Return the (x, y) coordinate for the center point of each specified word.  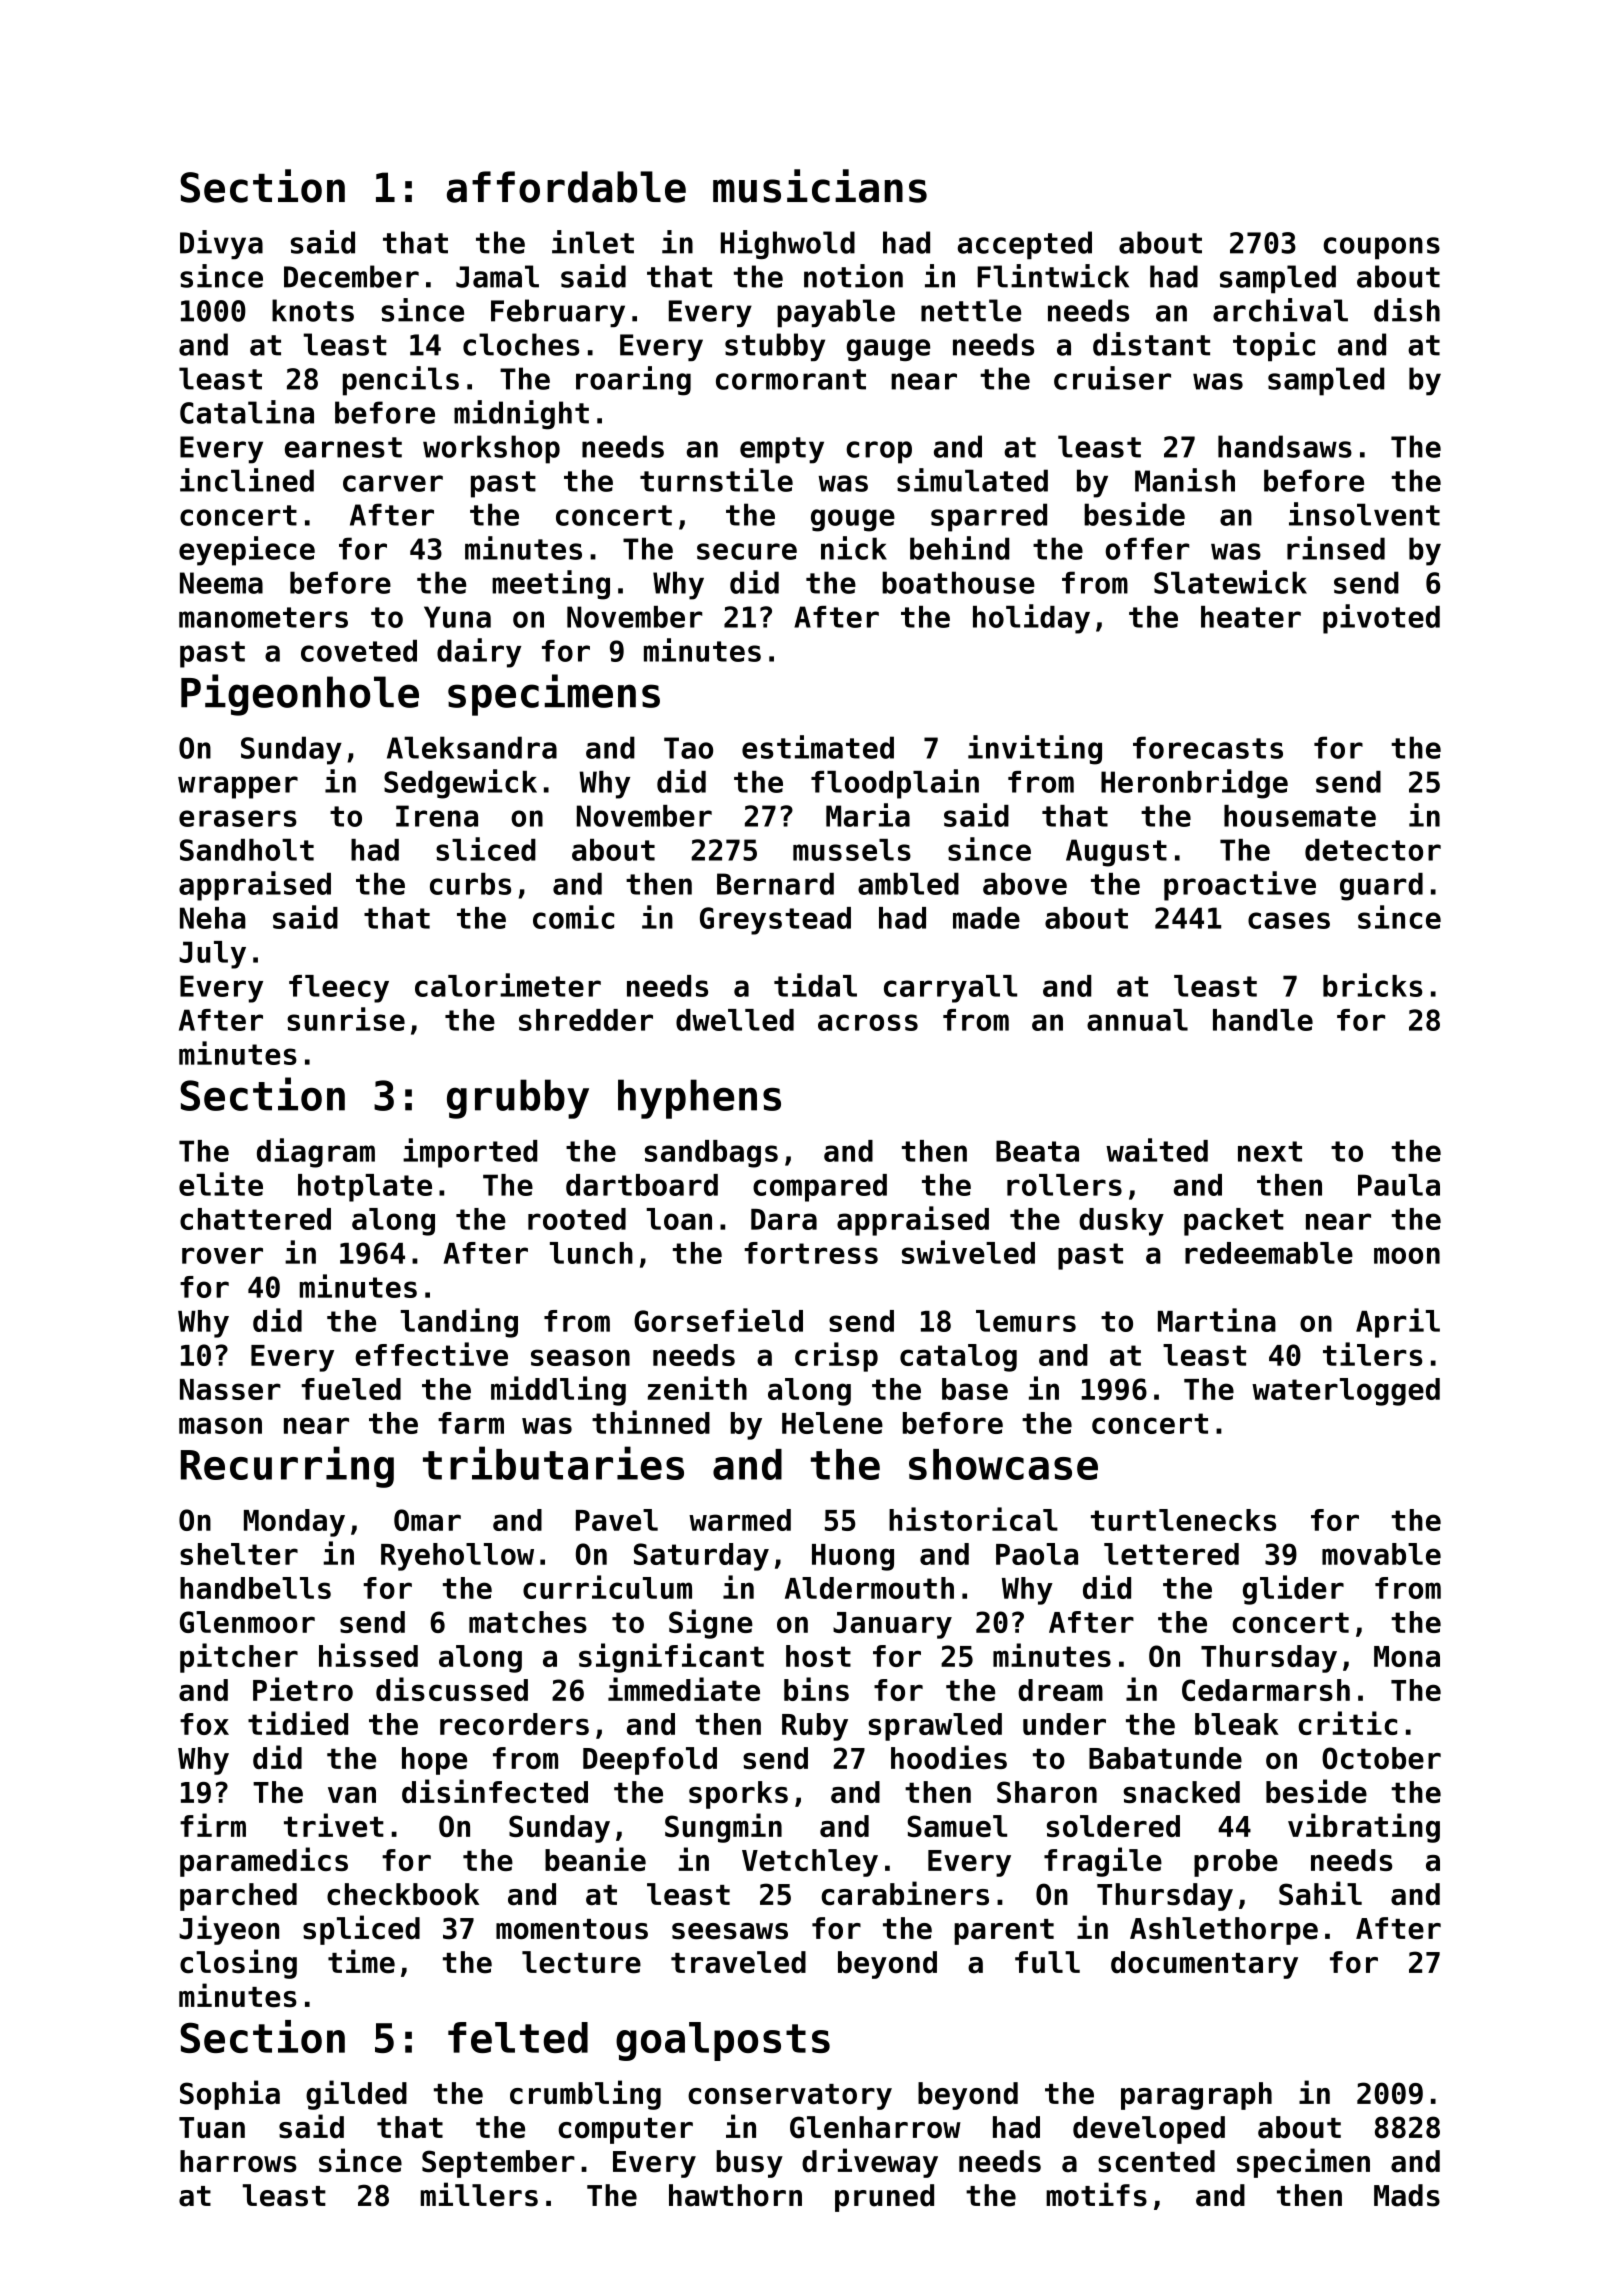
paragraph (1196, 2096)
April (1398, 1323)
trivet (334, 1825)
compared (820, 1188)
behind (959, 548)
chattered (255, 1219)
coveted (359, 651)
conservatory (790, 2097)
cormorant (791, 379)
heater (1251, 617)
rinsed (1336, 548)
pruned (884, 2198)
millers (479, 2194)
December (351, 276)
